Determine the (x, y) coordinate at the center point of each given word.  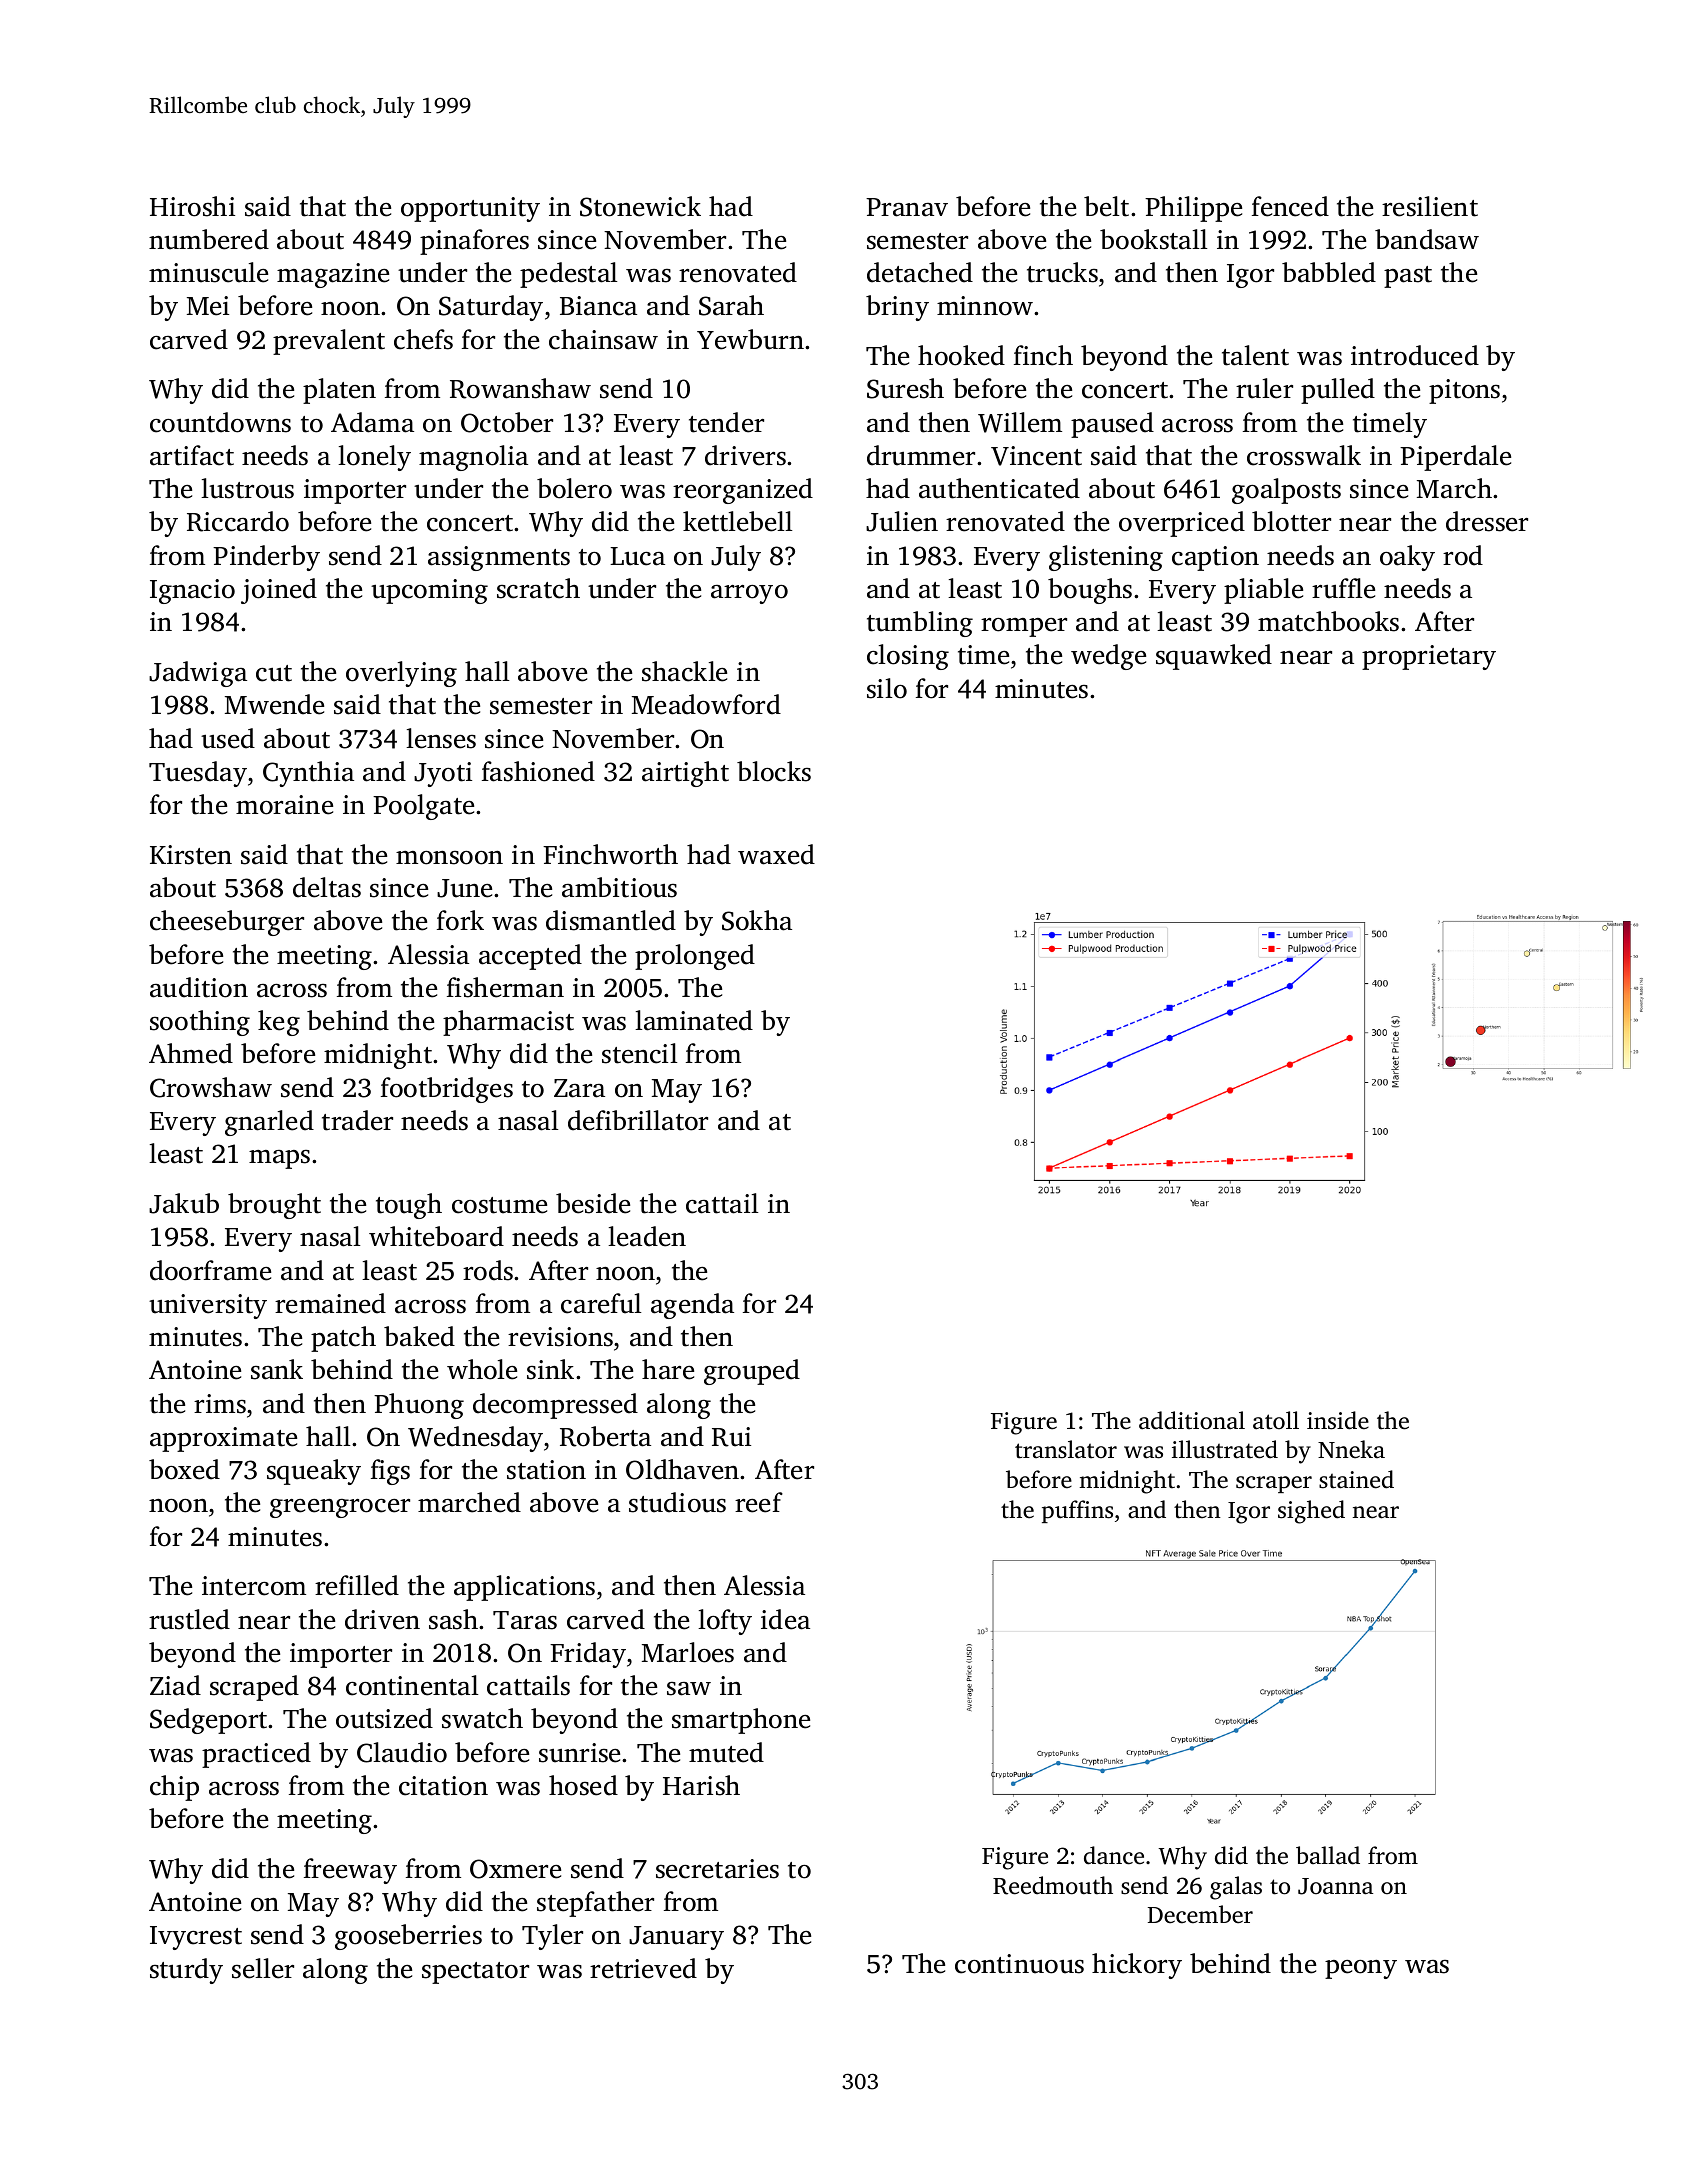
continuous (1019, 1964)
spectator (475, 1973)
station (546, 1470)
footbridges (447, 1090)
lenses (441, 738)
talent (1255, 355)
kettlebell (738, 521)
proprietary (1429, 657)
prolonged (695, 957)
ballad (1328, 1855)
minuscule (208, 272)
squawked (1214, 657)
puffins (1077, 1511)
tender (726, 422)
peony (1361, 1969)
